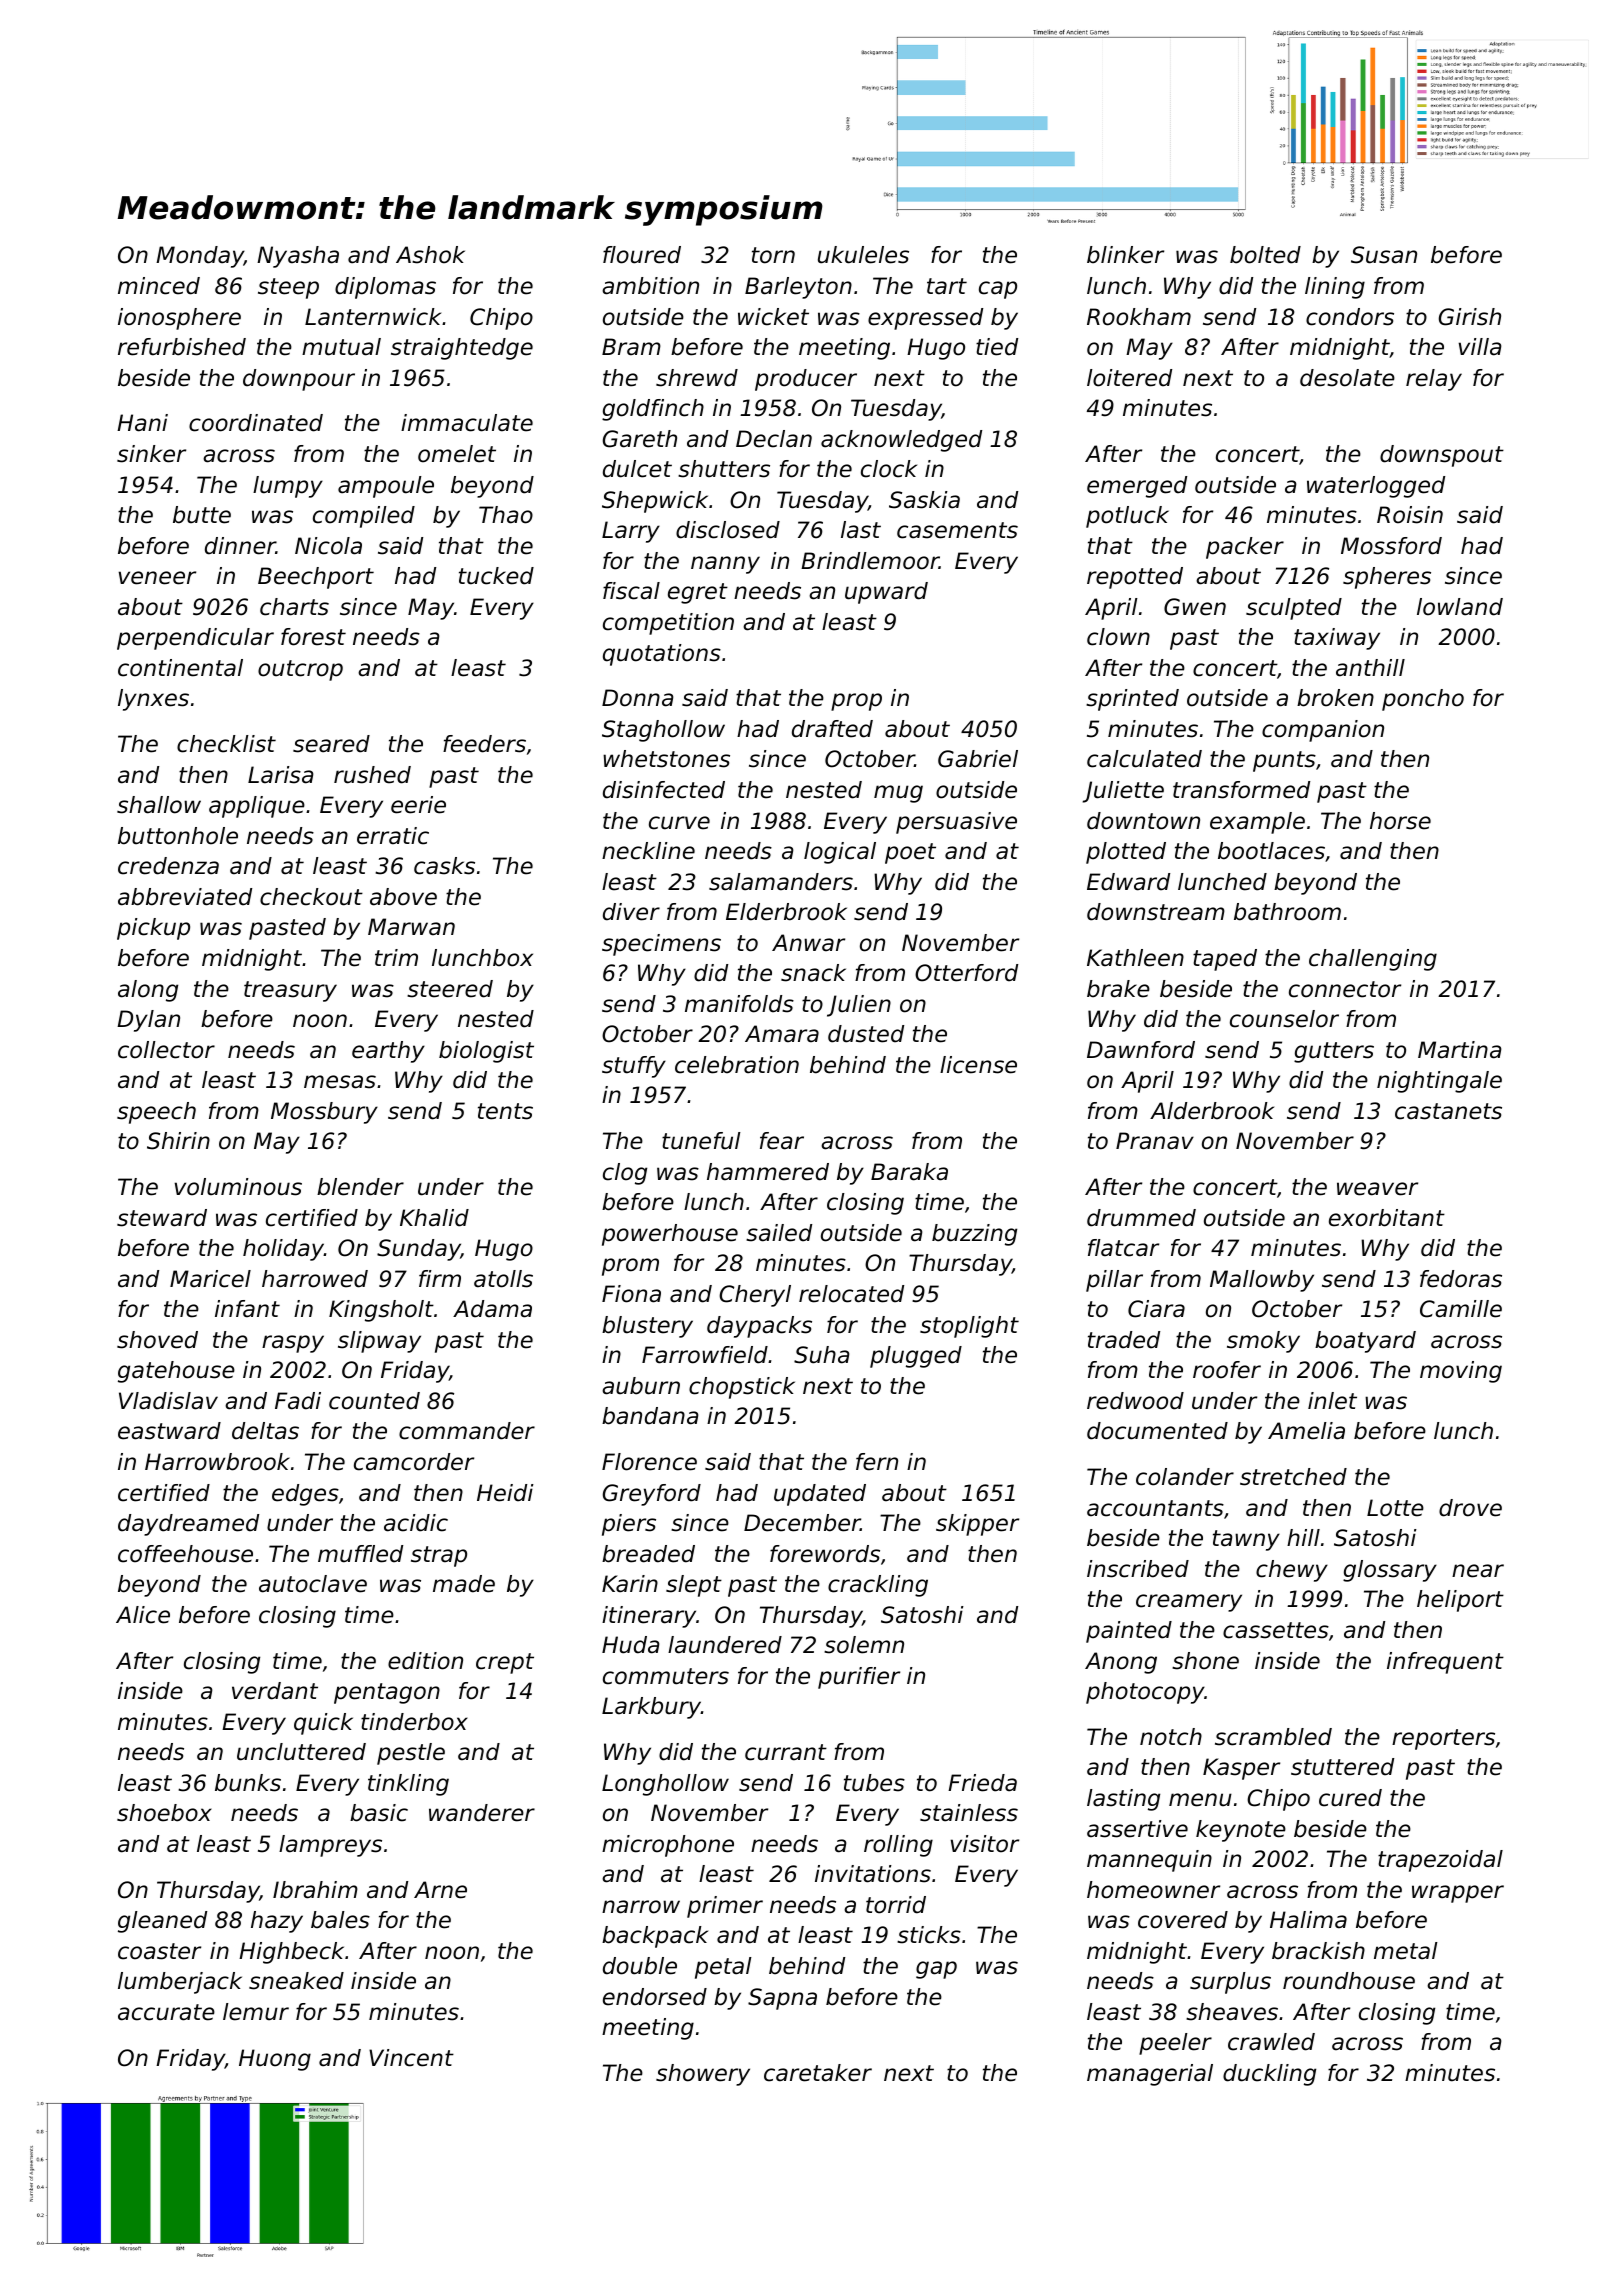 The width and height of the screenshot is (1620, 2292). What do you see at coordinates (425, 1661) in the screenshot?
I see `edition` at bounding box center [425, 1661].
